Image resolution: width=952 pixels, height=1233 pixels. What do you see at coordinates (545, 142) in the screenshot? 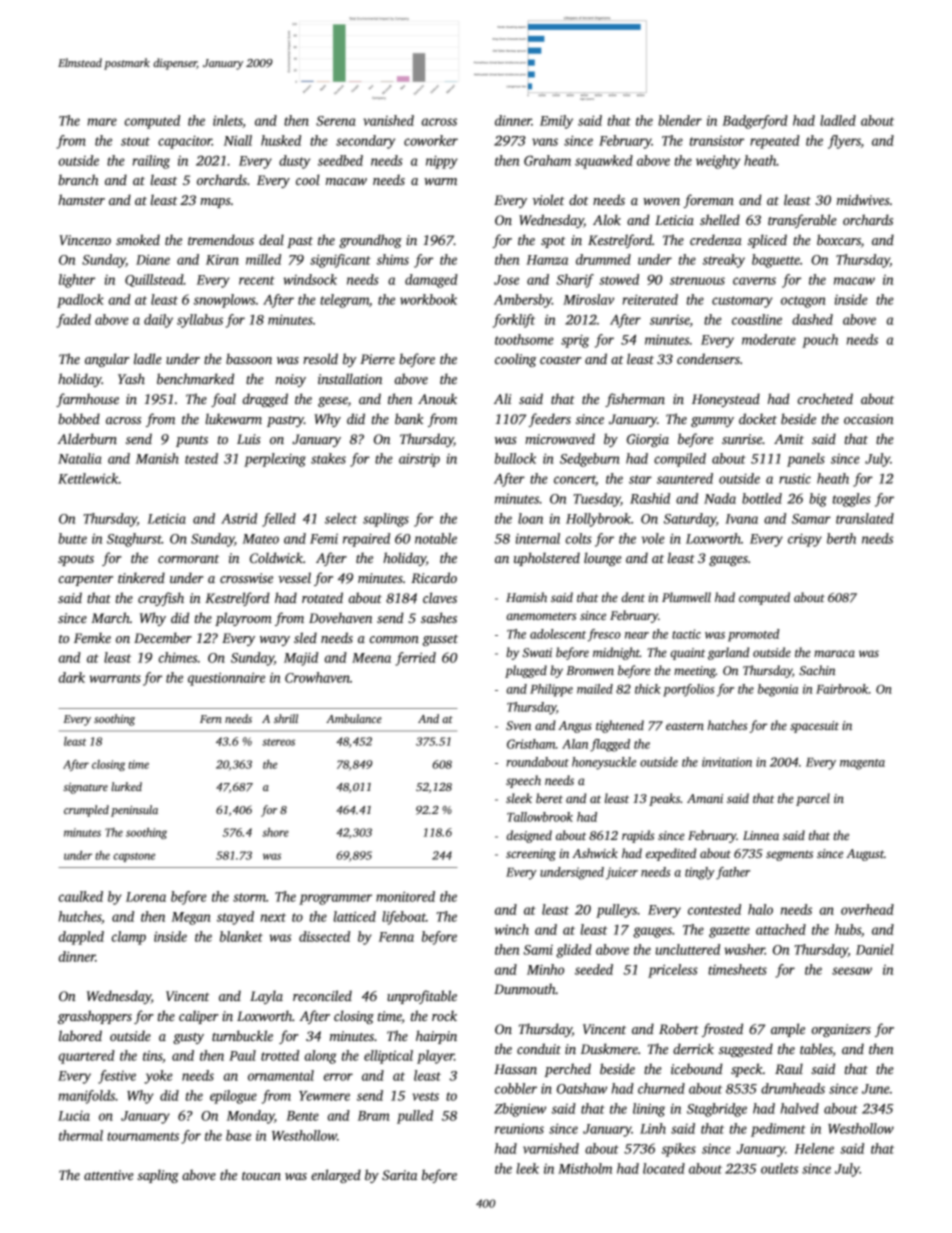
I see `vans` at bounding box center [545, 142].
